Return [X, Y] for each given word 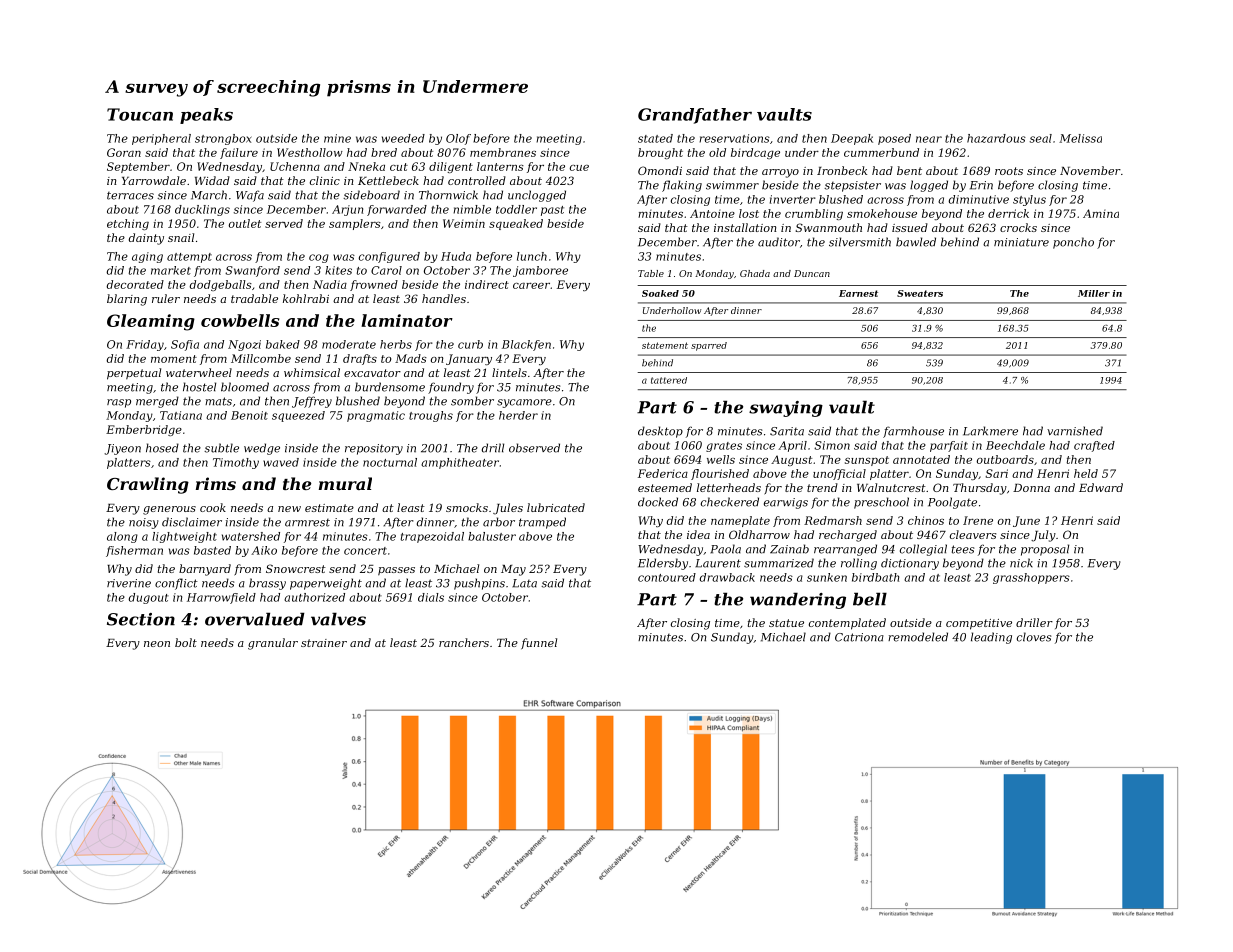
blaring [127, 300]
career [531, 286]
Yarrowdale [154, 180]
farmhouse [913, 432]
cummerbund [881, 152]
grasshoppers [1031, 578]
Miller [1094, 293]
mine [337, 138]
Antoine [712, 213]
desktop [660, 432]
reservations [734, 138]
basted [212, 550]
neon [157, 644]
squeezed [298, 416]
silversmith [860, 242]
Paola [725, 549]
